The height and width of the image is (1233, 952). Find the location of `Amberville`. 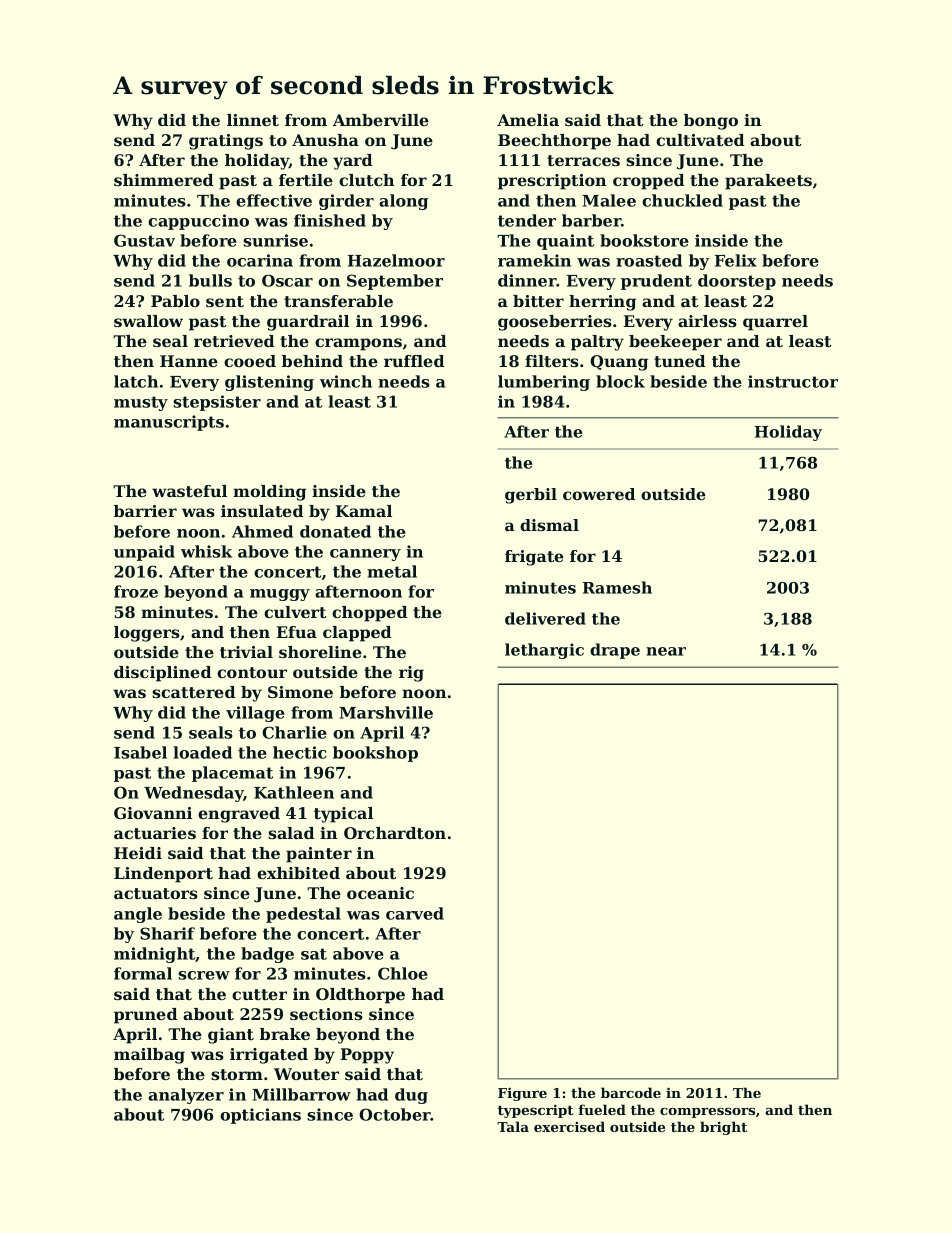

Amberville is located at coordinates (381, 120).
